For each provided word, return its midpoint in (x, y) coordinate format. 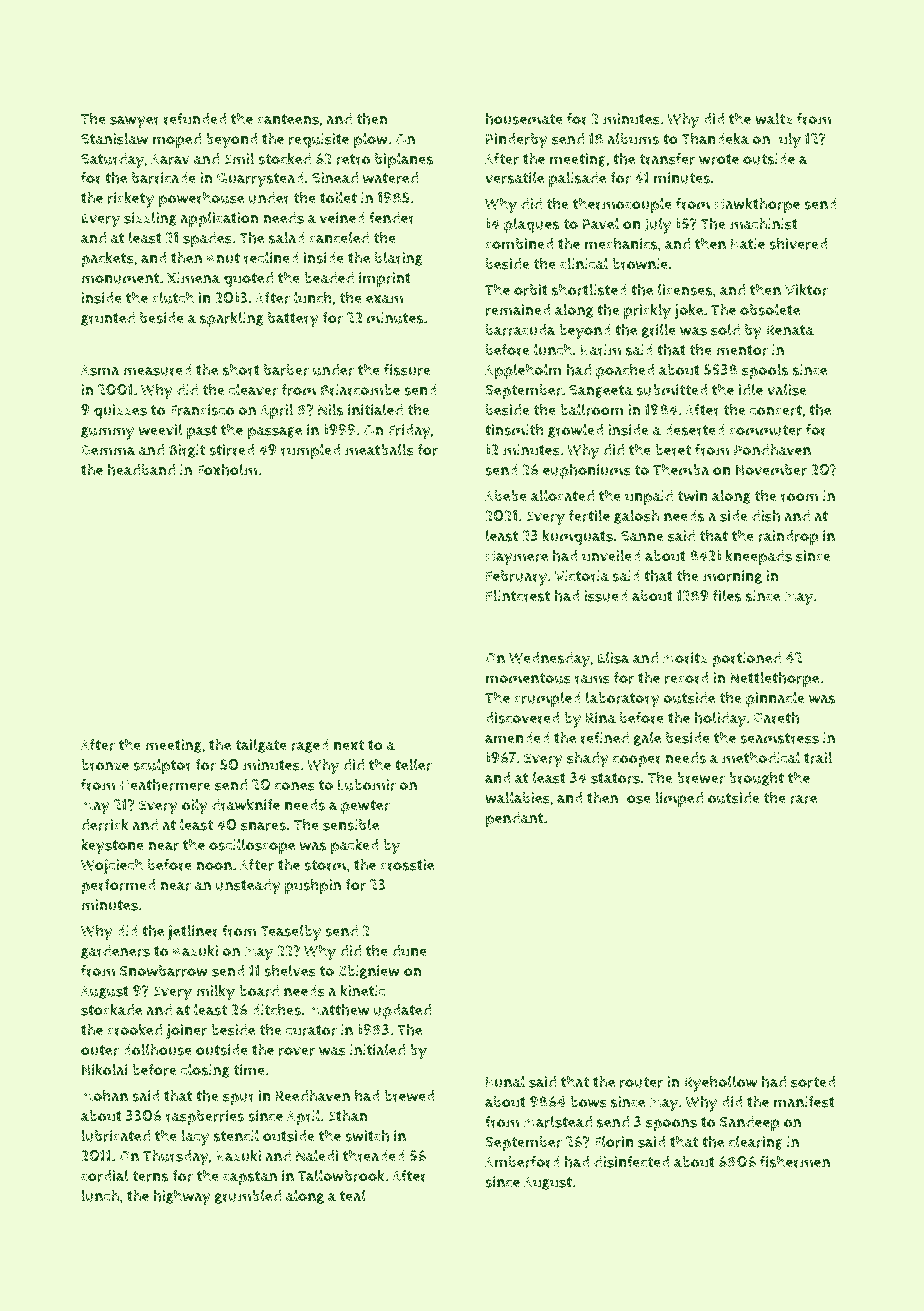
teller (413, 764)
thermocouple (622, 205)
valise (787, 389)
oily (195, 806)
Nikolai (105, 1069)
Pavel (601, 223)
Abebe (506, 496)
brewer (701, 778)
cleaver (253, 389)
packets (107, 259)
